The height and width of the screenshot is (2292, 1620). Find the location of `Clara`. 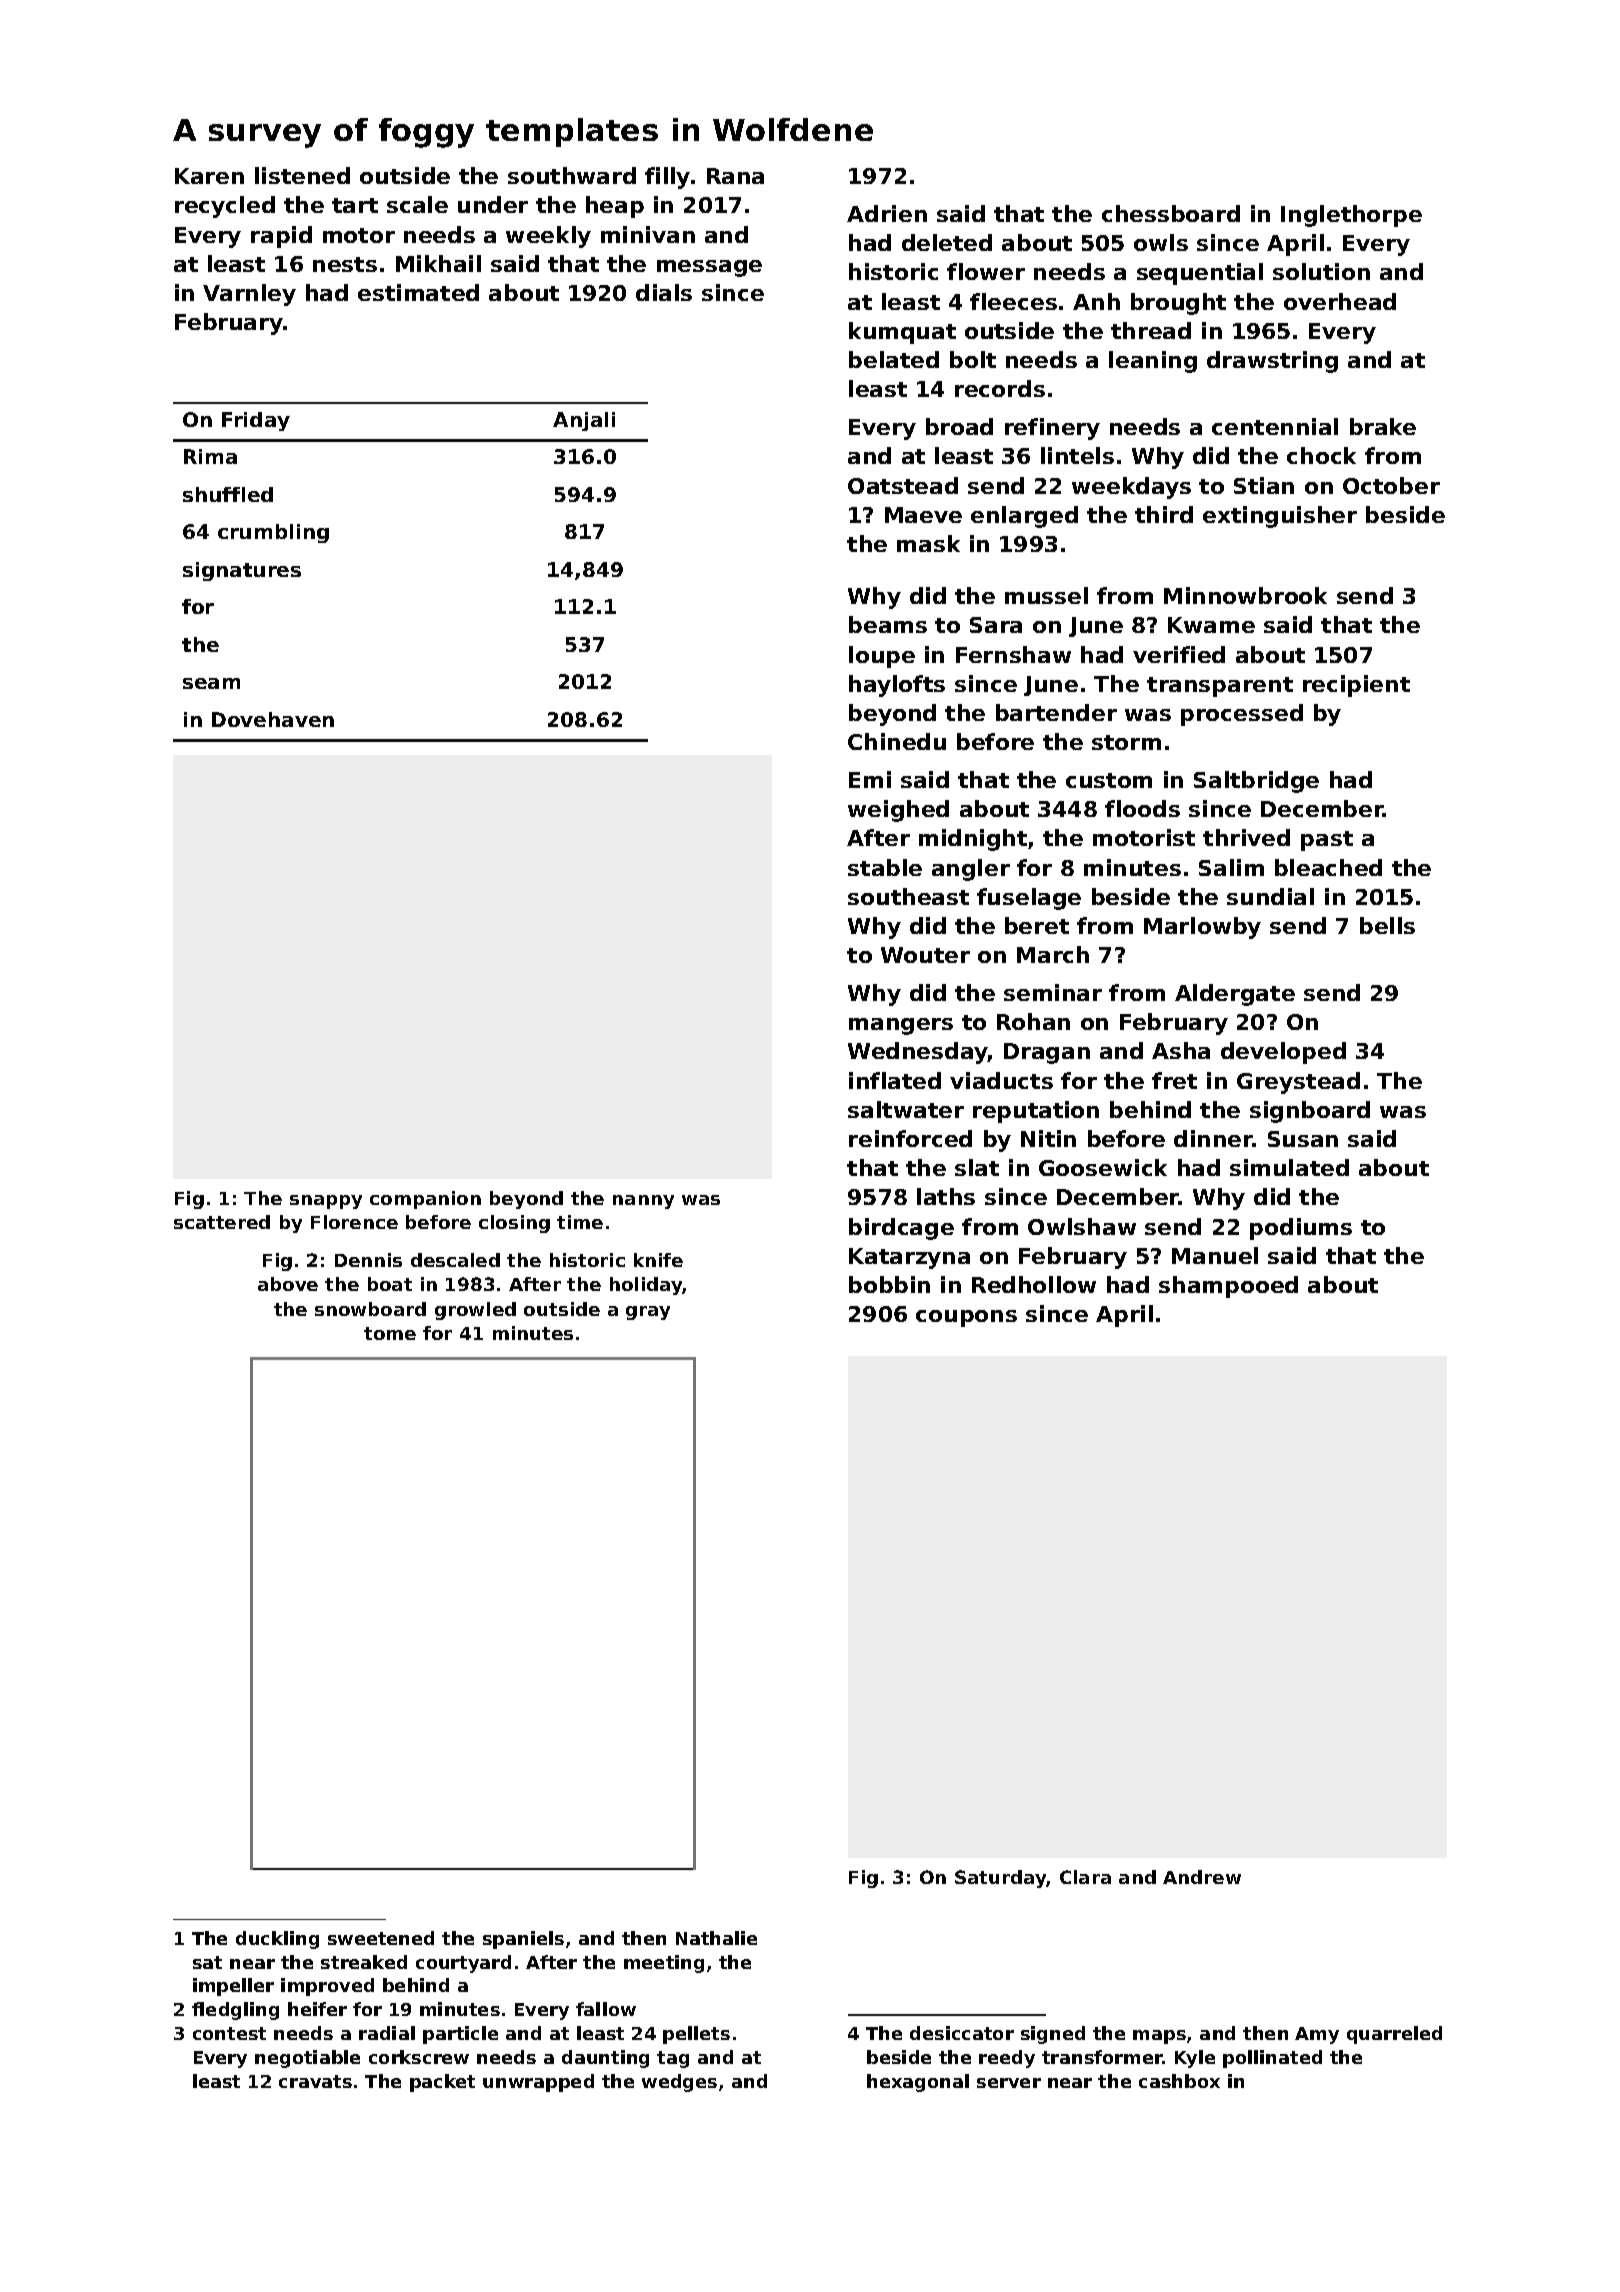

Clara is located at coordinates (1085, 1877).
